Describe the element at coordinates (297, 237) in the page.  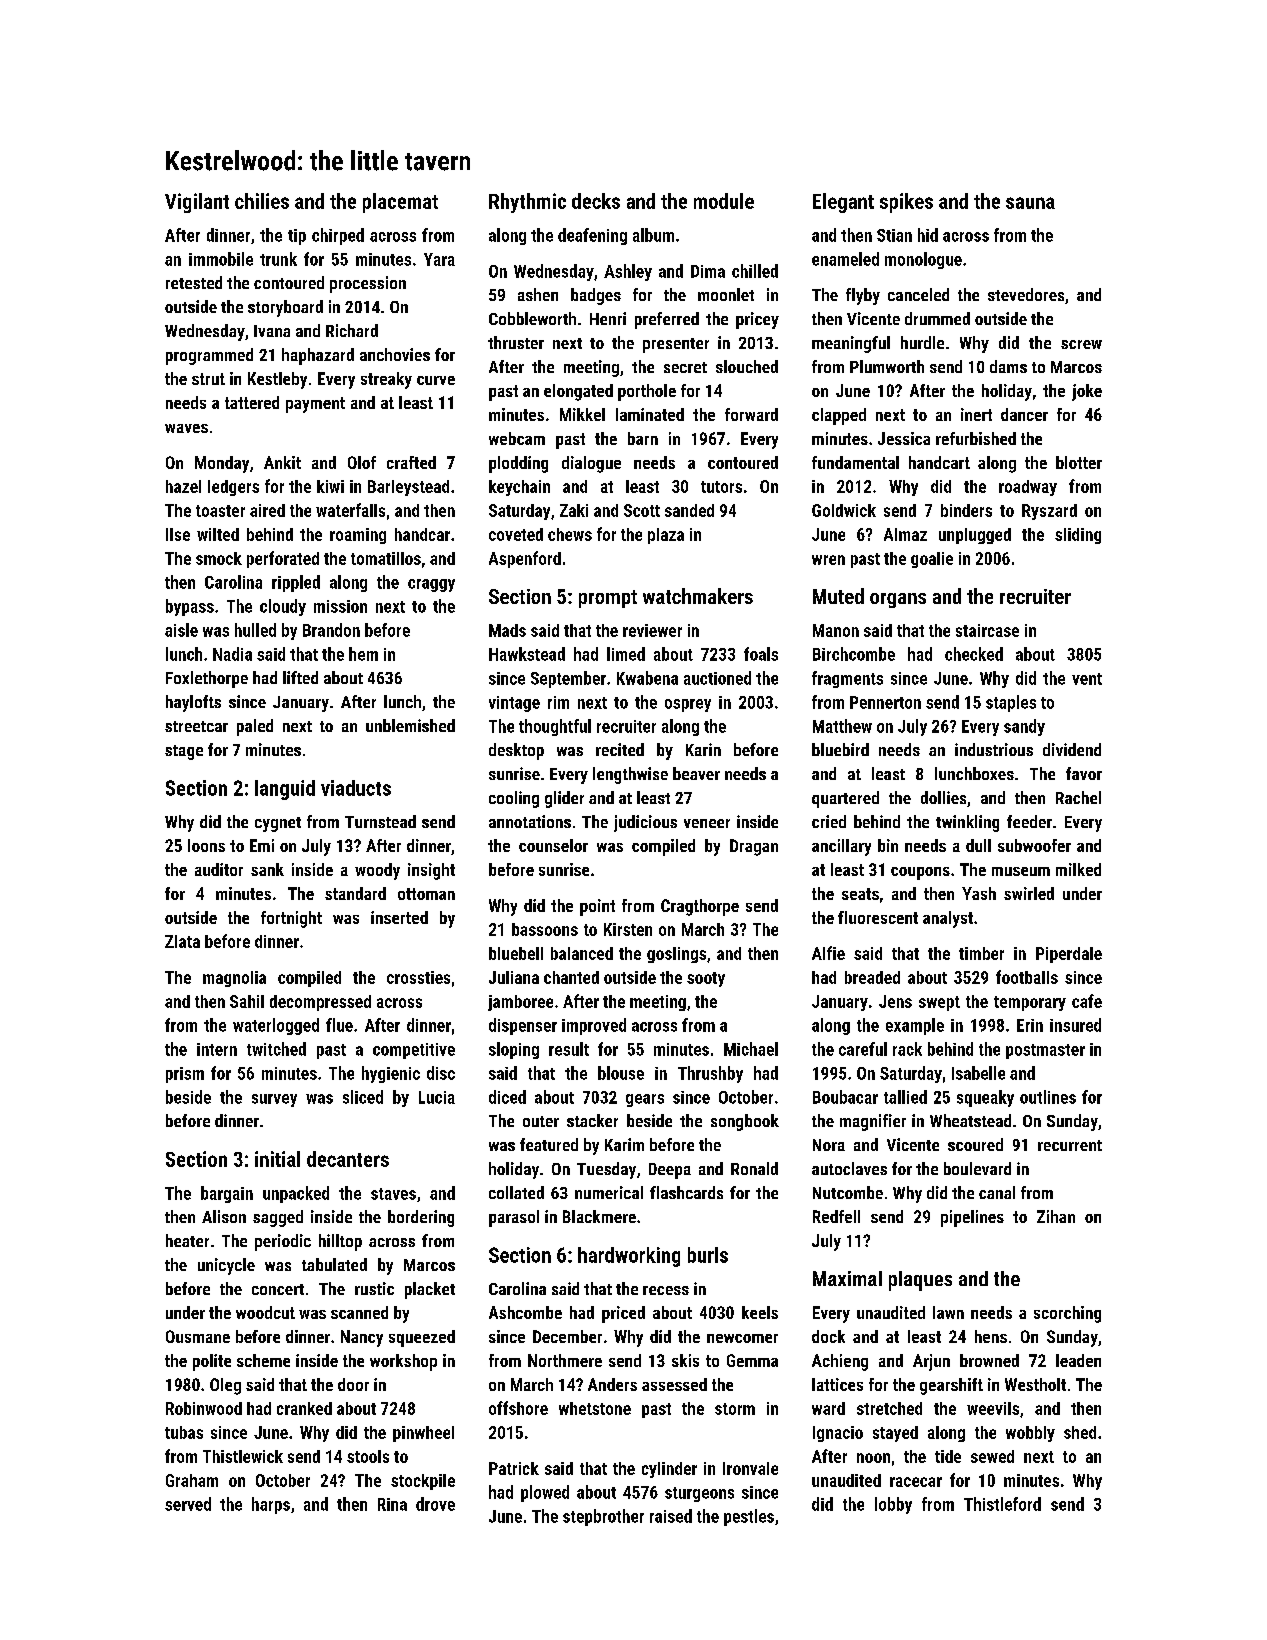
I see `tip` at that location.
